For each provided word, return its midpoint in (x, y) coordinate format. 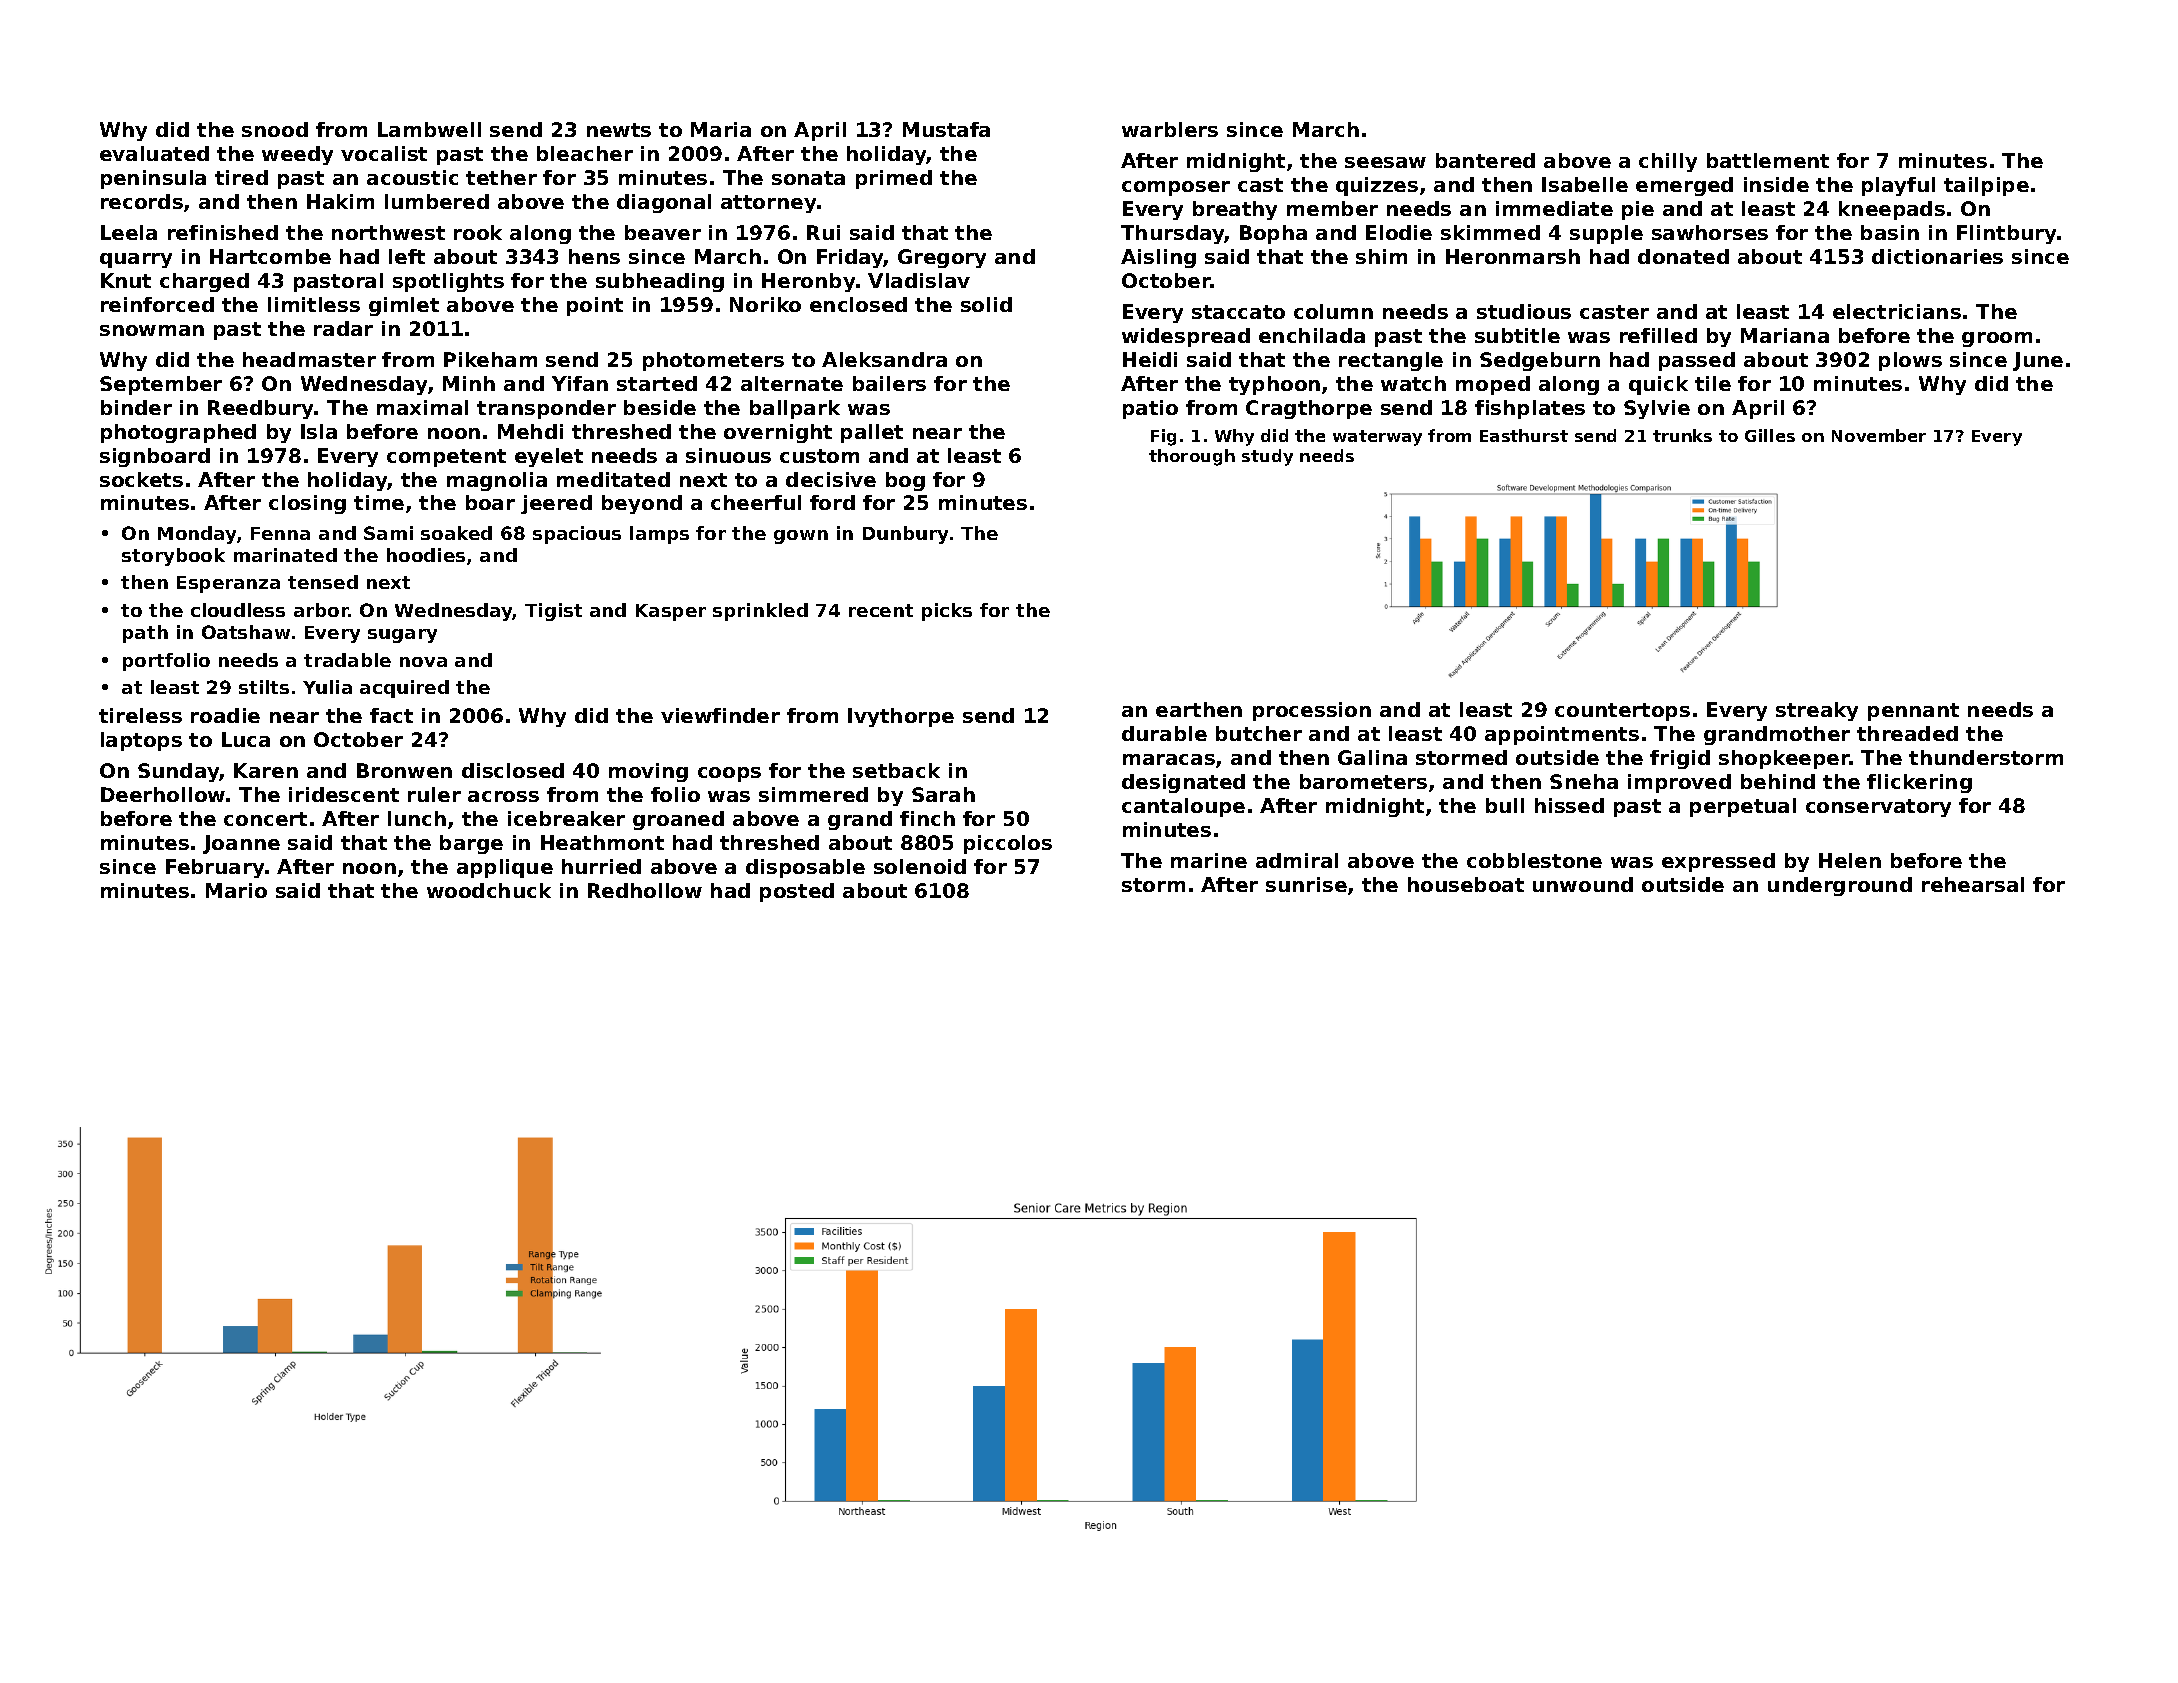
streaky (1817, 711)
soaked (456, 533)
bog (905, 481)
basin (1890, 232)
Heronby (808, 282)
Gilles (1770, 435)
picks (947, 612)
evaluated (154, 153)
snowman (152, 330)
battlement (1768, 160)
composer (1176, 188)
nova (423, 662)
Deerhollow (163, 794)
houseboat (1466, 884)
